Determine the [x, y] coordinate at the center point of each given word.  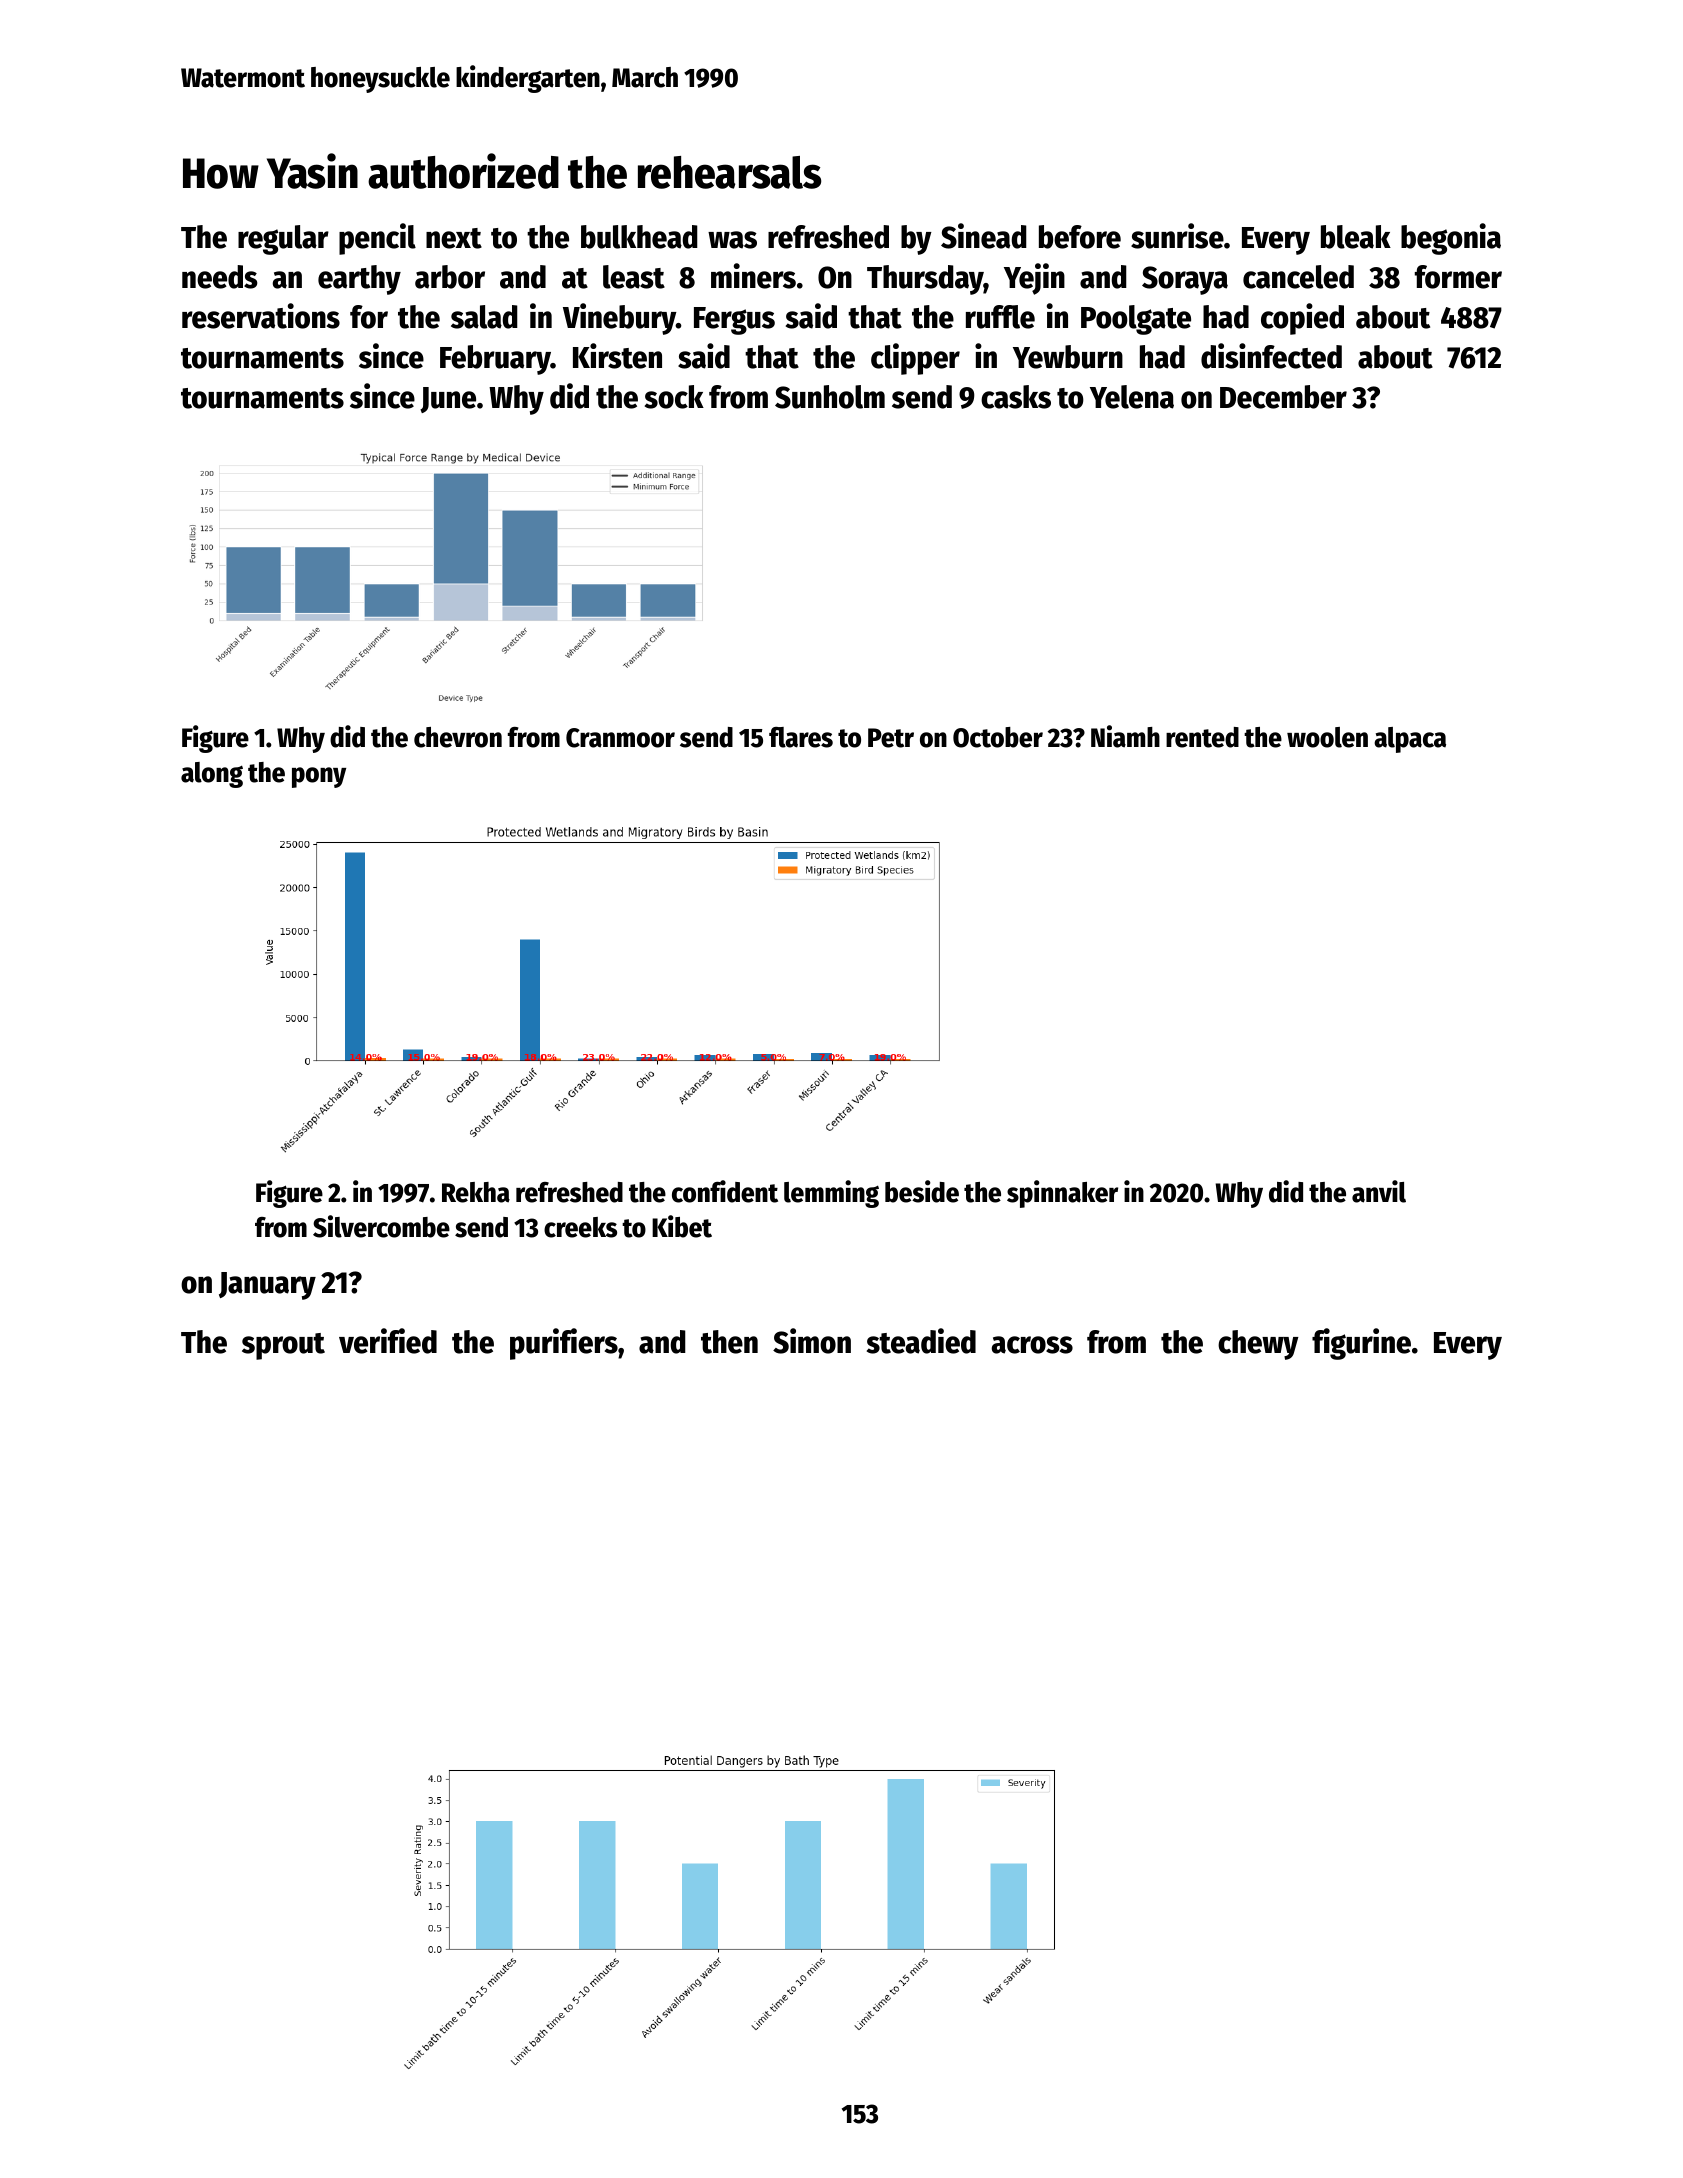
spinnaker [1062, 1194]
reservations [261, 316]
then [729, 1342]
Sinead [984, 236]
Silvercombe [381, 1226]
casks [1016, 397]
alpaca [1410, 740]
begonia [1451, 239]
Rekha [476, 1192]
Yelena [1132, 397]
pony [319, 777]
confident [725, 1191]
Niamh [1125, 736]
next [454, 238]
